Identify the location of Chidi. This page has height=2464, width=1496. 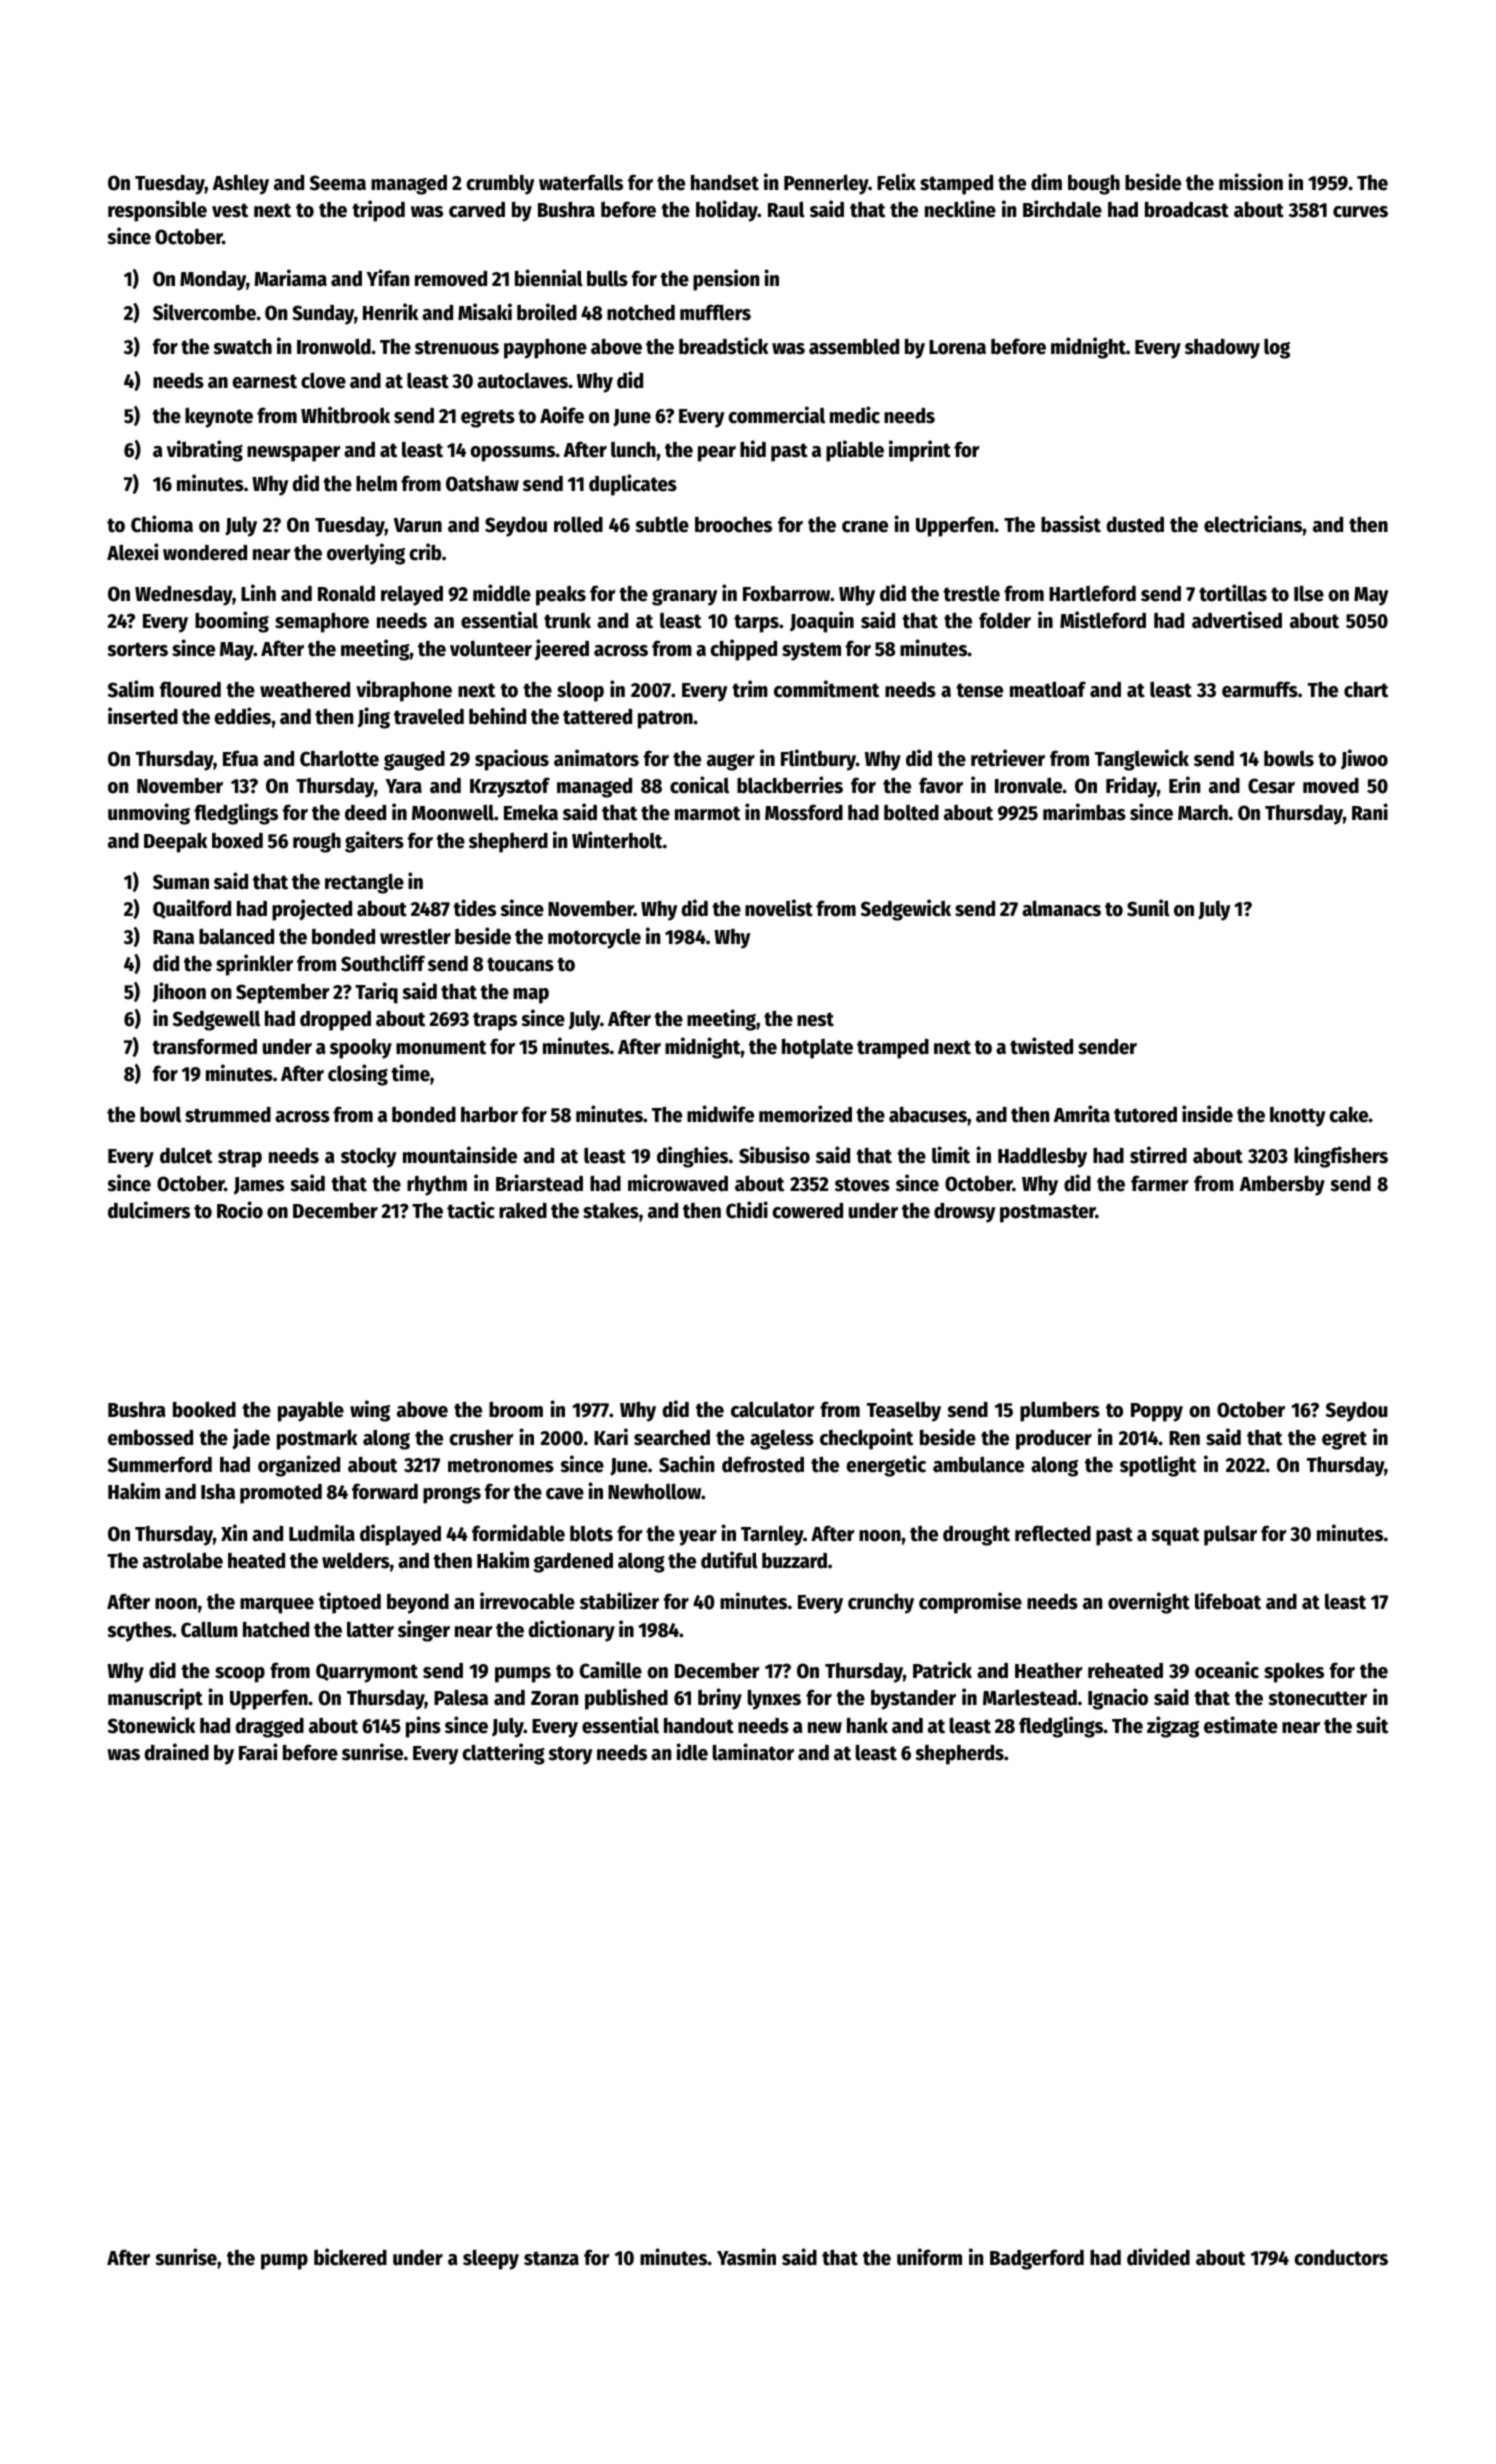
(747, 1210).
